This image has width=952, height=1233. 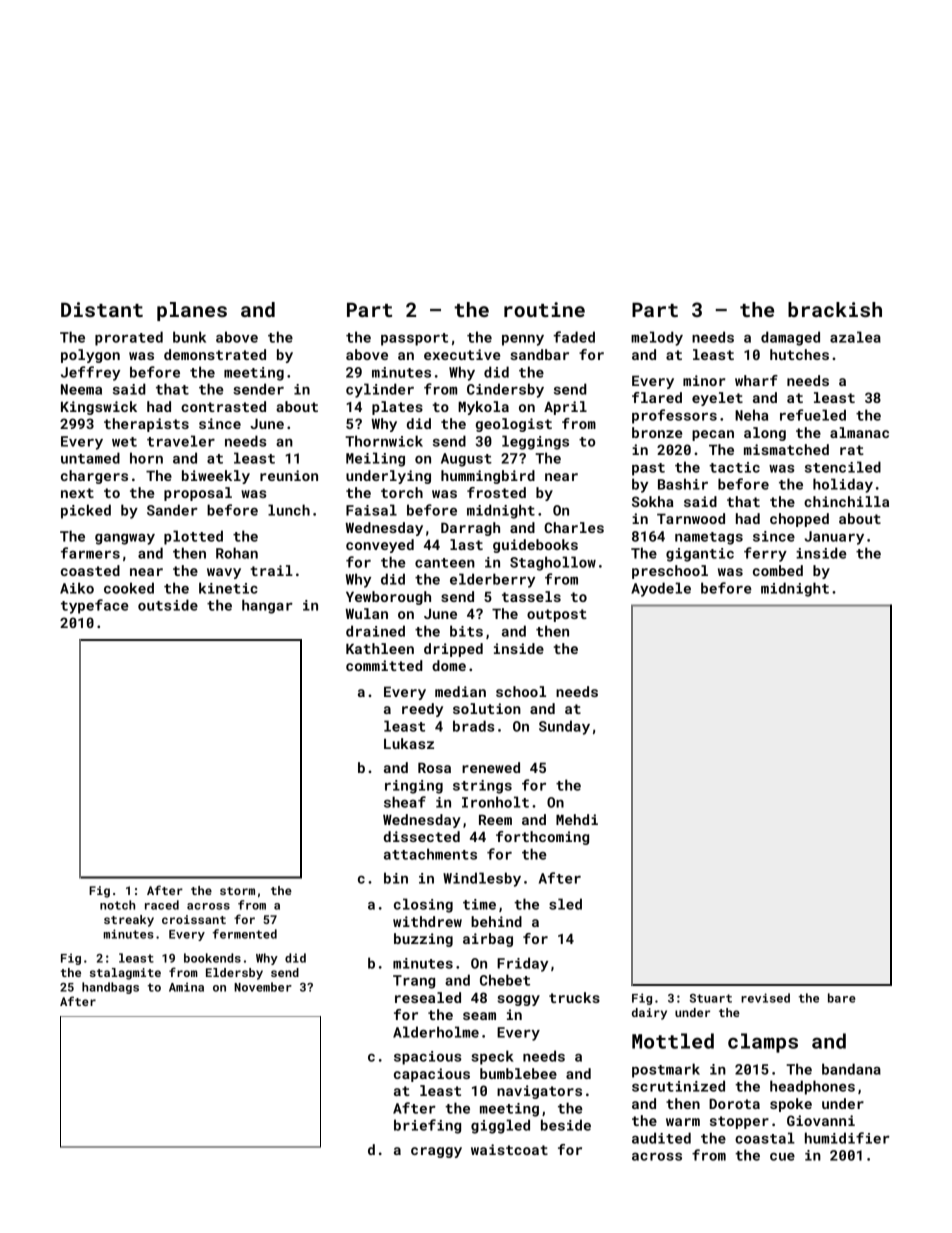 What do you see at coordinates (574, 337) in the image?
I see `faded` at bounding box center [574, 337].
